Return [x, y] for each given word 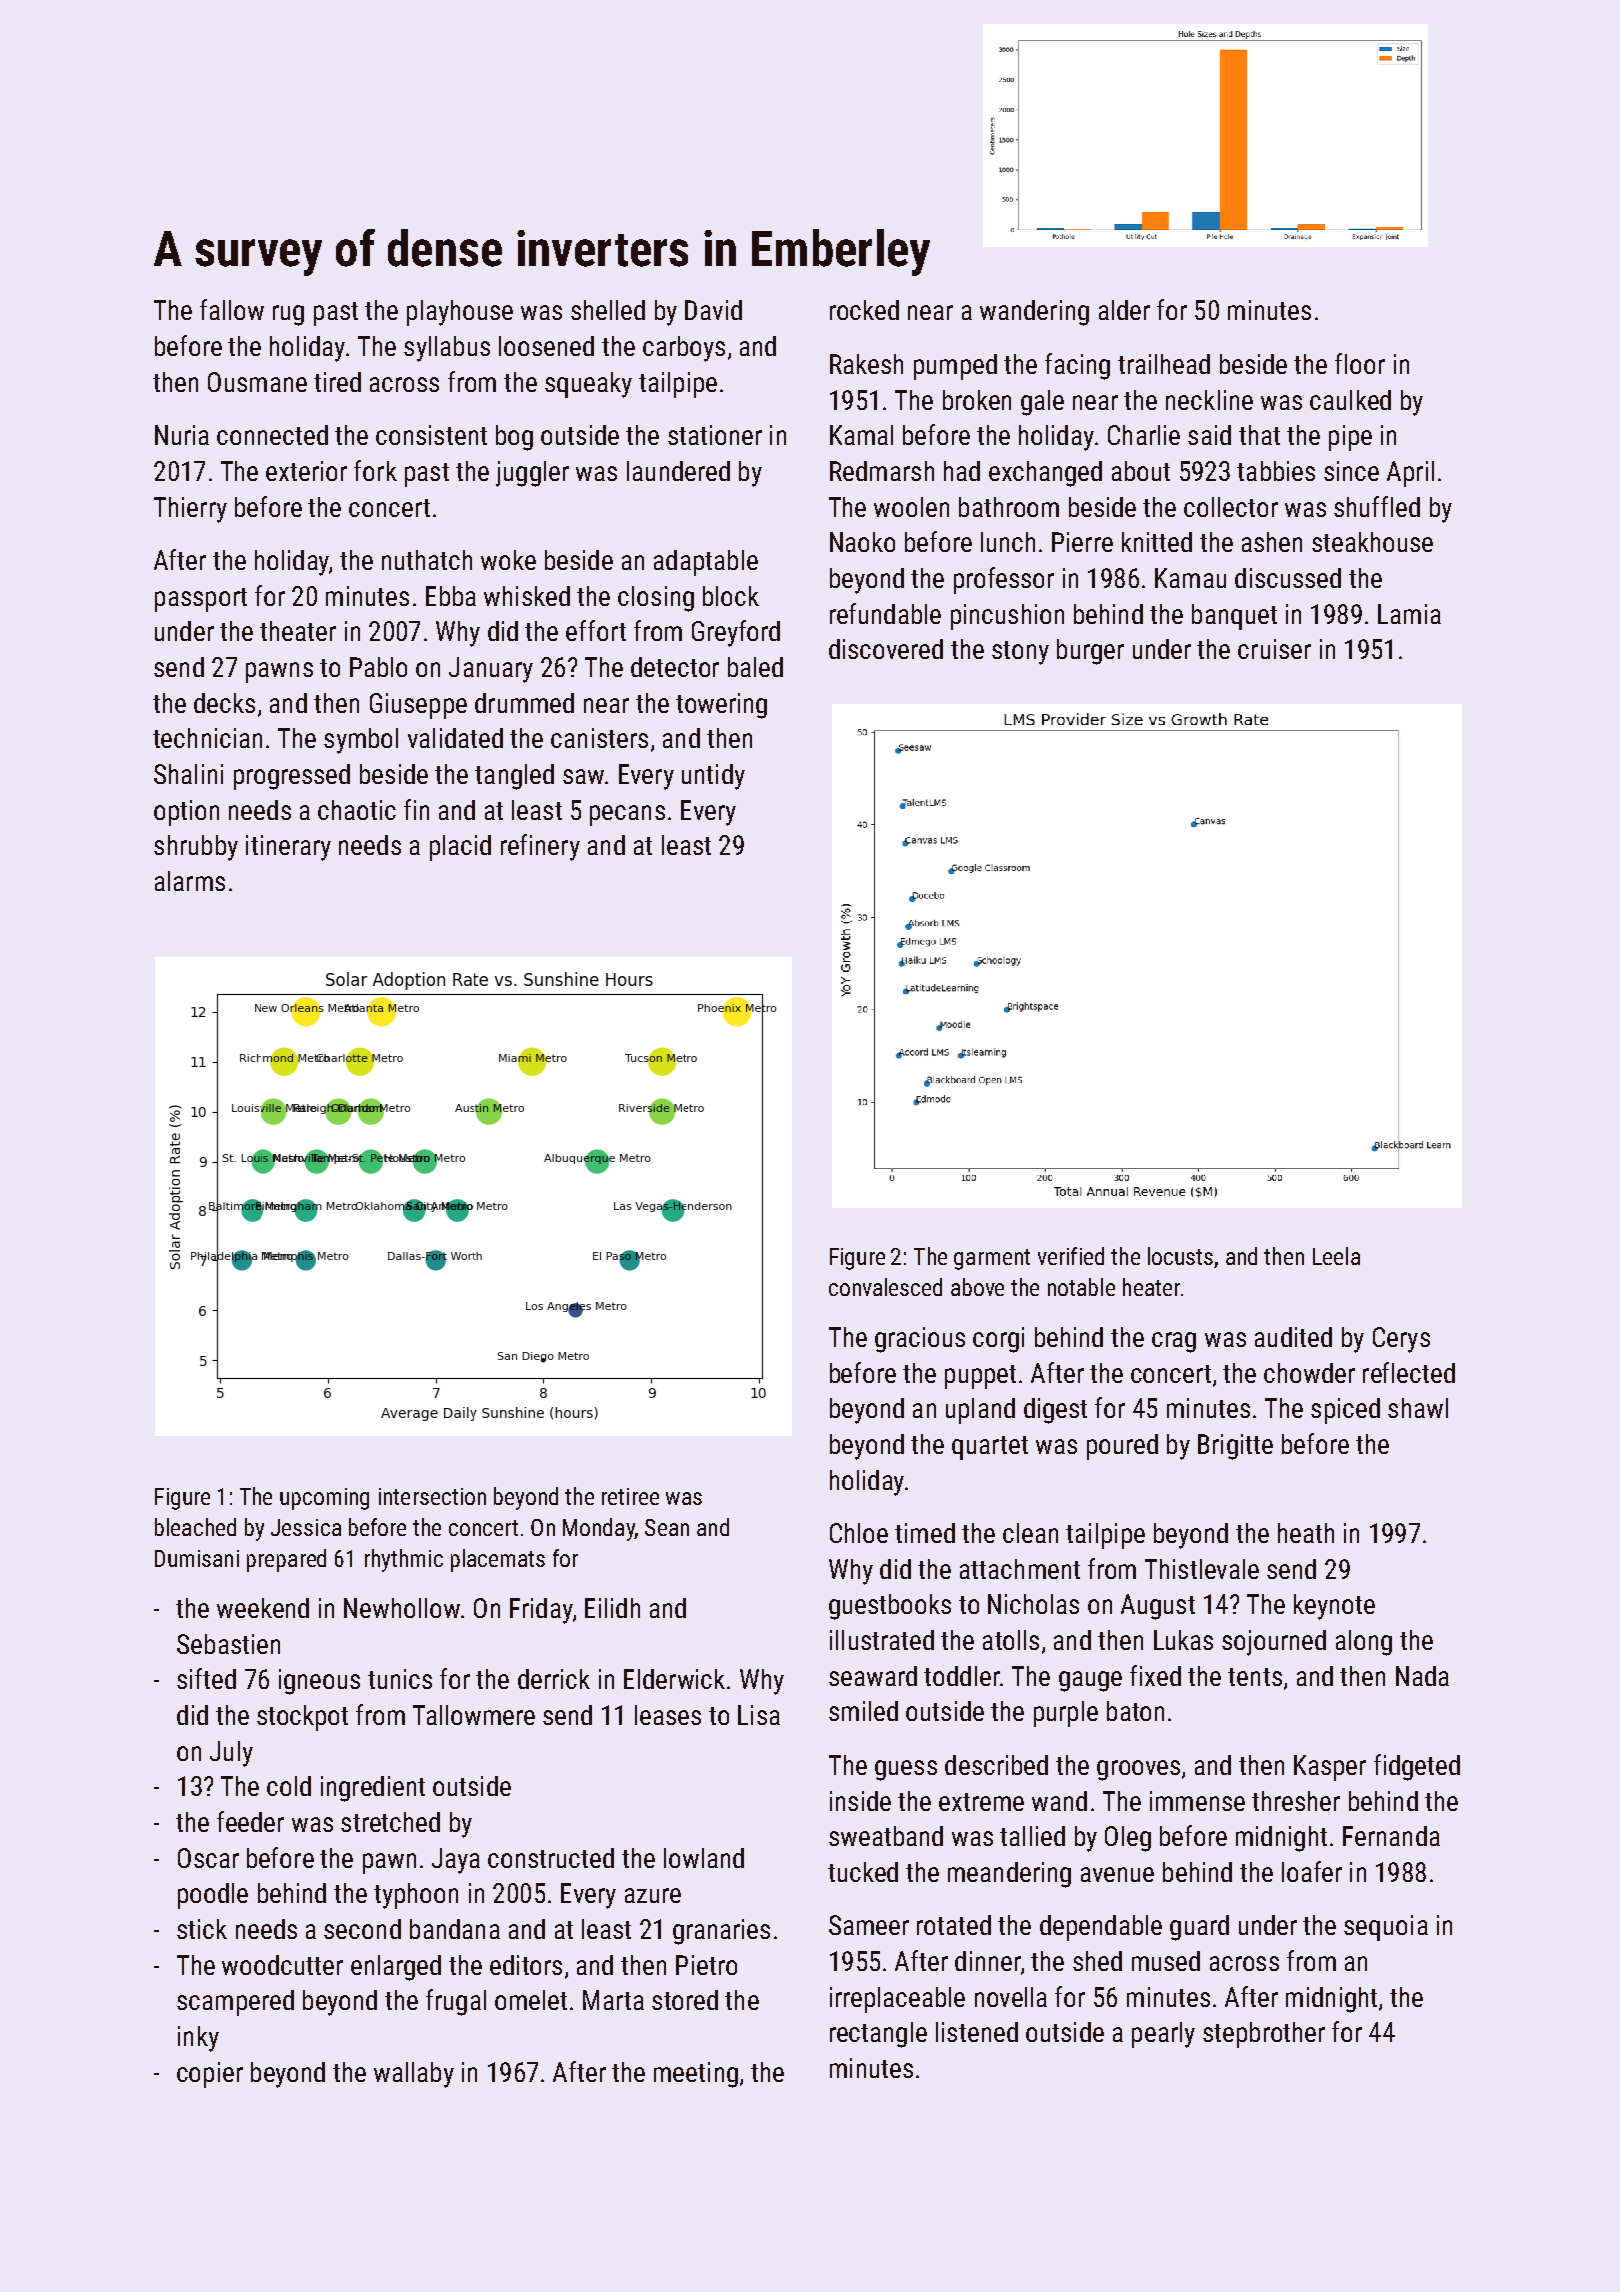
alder [1124, 310]
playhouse [460, 313]
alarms [190, 881]
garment [992, 1259]
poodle [213, 1896]
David [713, 310]
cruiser [1274, 649]
